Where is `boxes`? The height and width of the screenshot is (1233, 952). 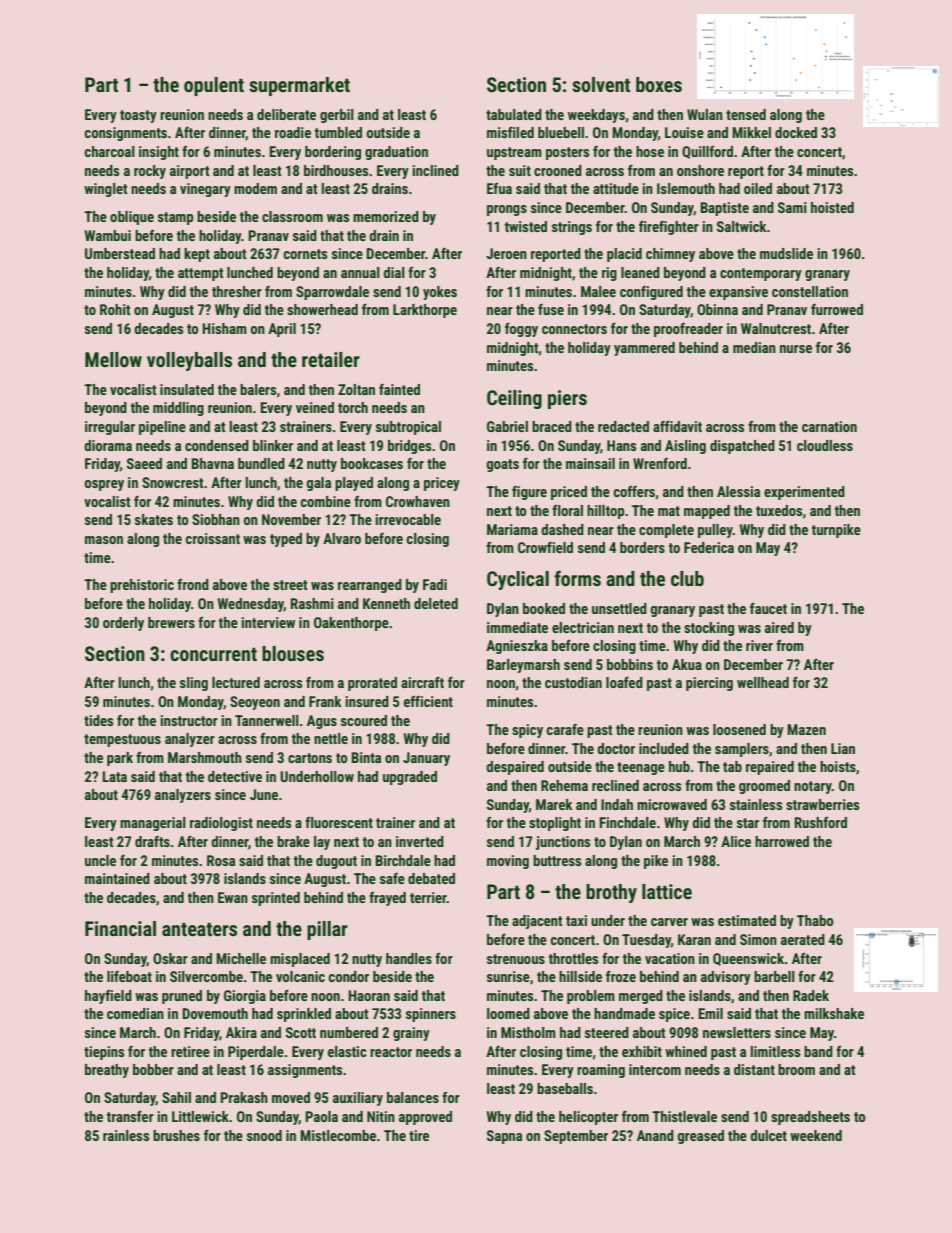 boxes is located at coordinates (659, 84).
